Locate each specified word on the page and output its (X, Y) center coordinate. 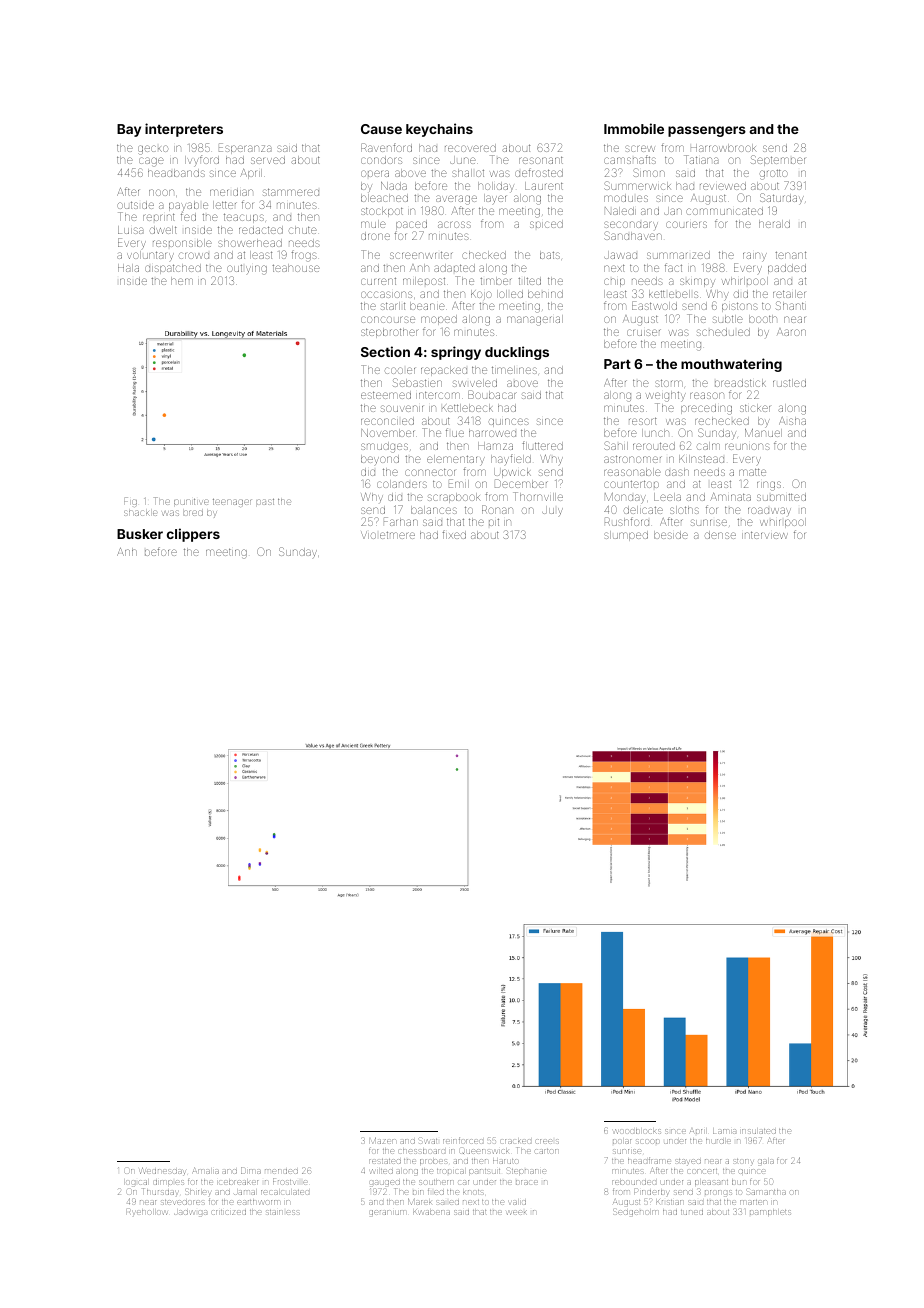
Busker (140, 534)
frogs (304, 256)
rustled (789, 383)
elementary (456, 460)
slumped (626, 536)
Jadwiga (190, 1213)
